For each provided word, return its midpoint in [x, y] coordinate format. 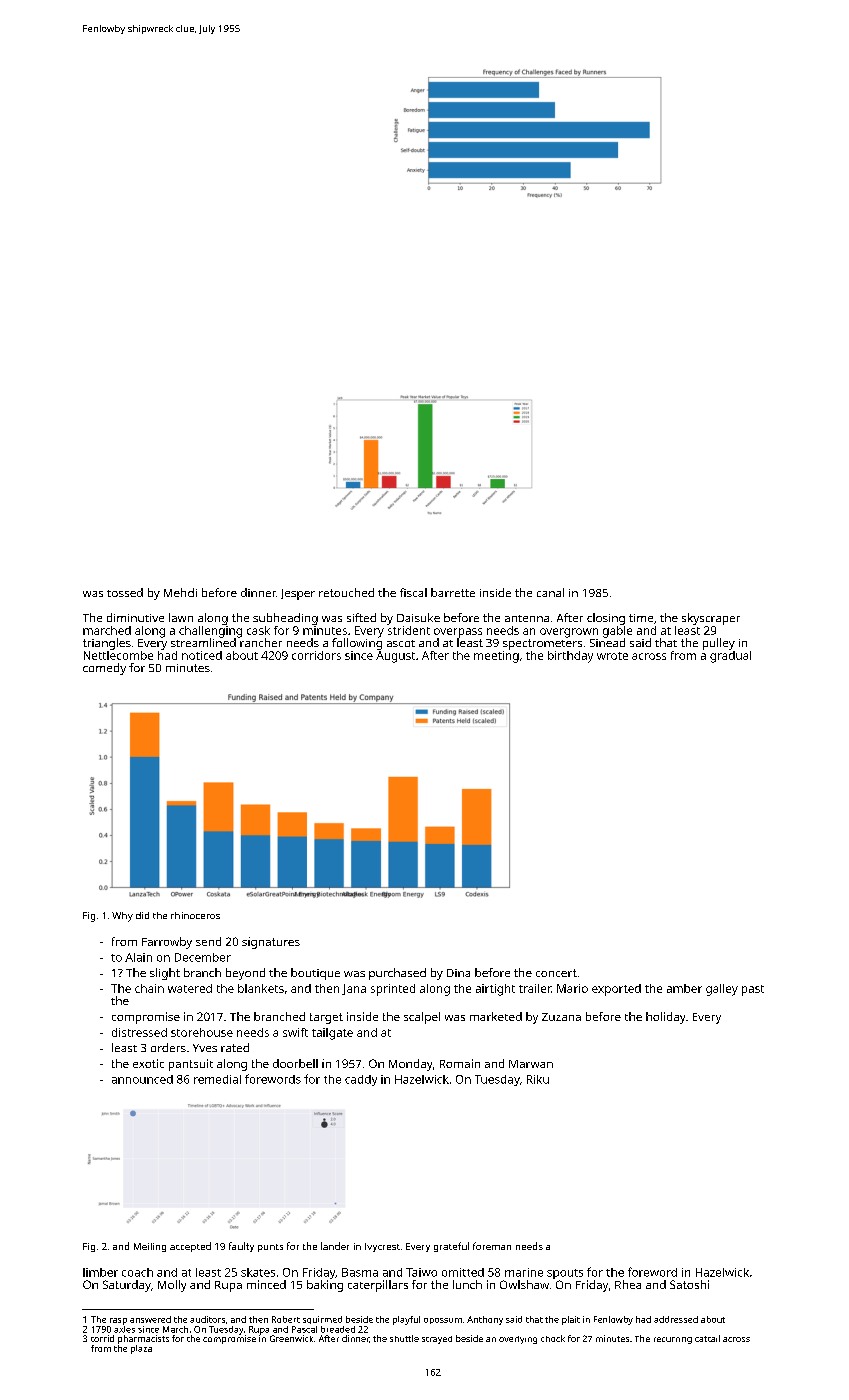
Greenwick [291, 1338]
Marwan [531, 1064]
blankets [261, 988]
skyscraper [711, 619]
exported [616, 990]
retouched [346, 592]
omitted [463, 1272]
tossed [125, 592]
